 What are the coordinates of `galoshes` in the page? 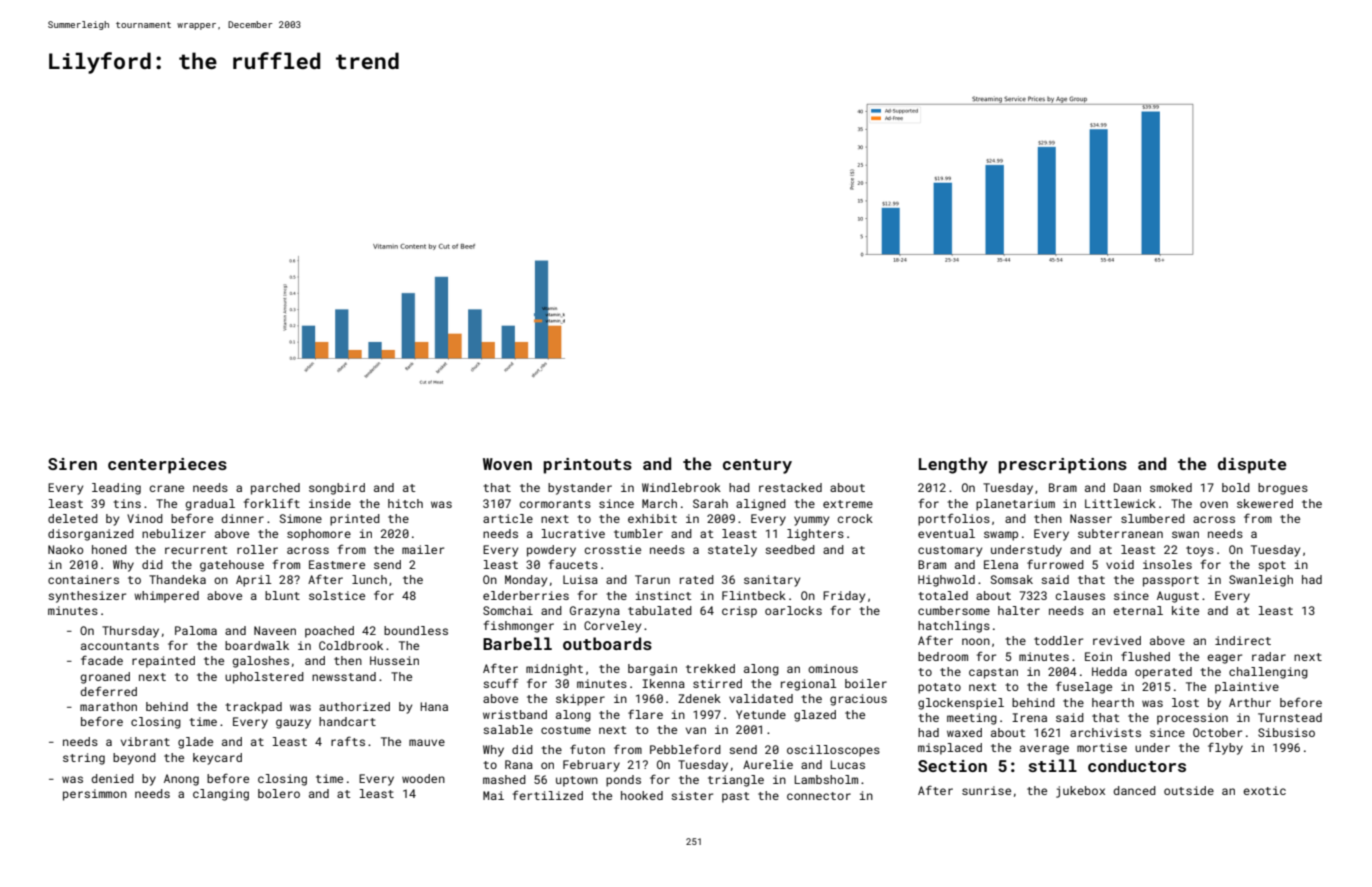 It's located at (260, 662).
